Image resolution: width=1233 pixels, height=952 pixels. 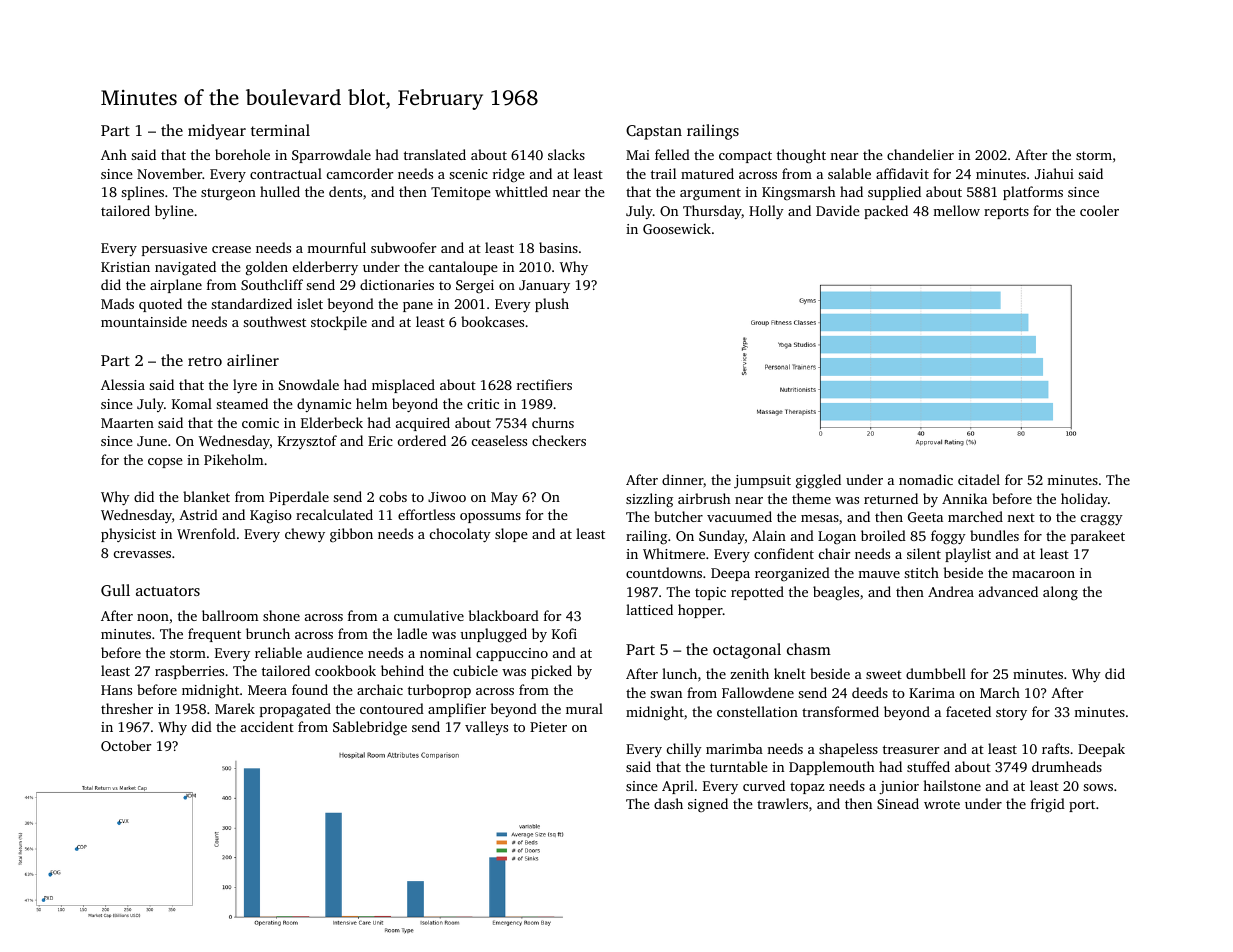 What do you see at coordinates (280, 130) in the image?
I see `terminal` at bounding box center [280, 130].
